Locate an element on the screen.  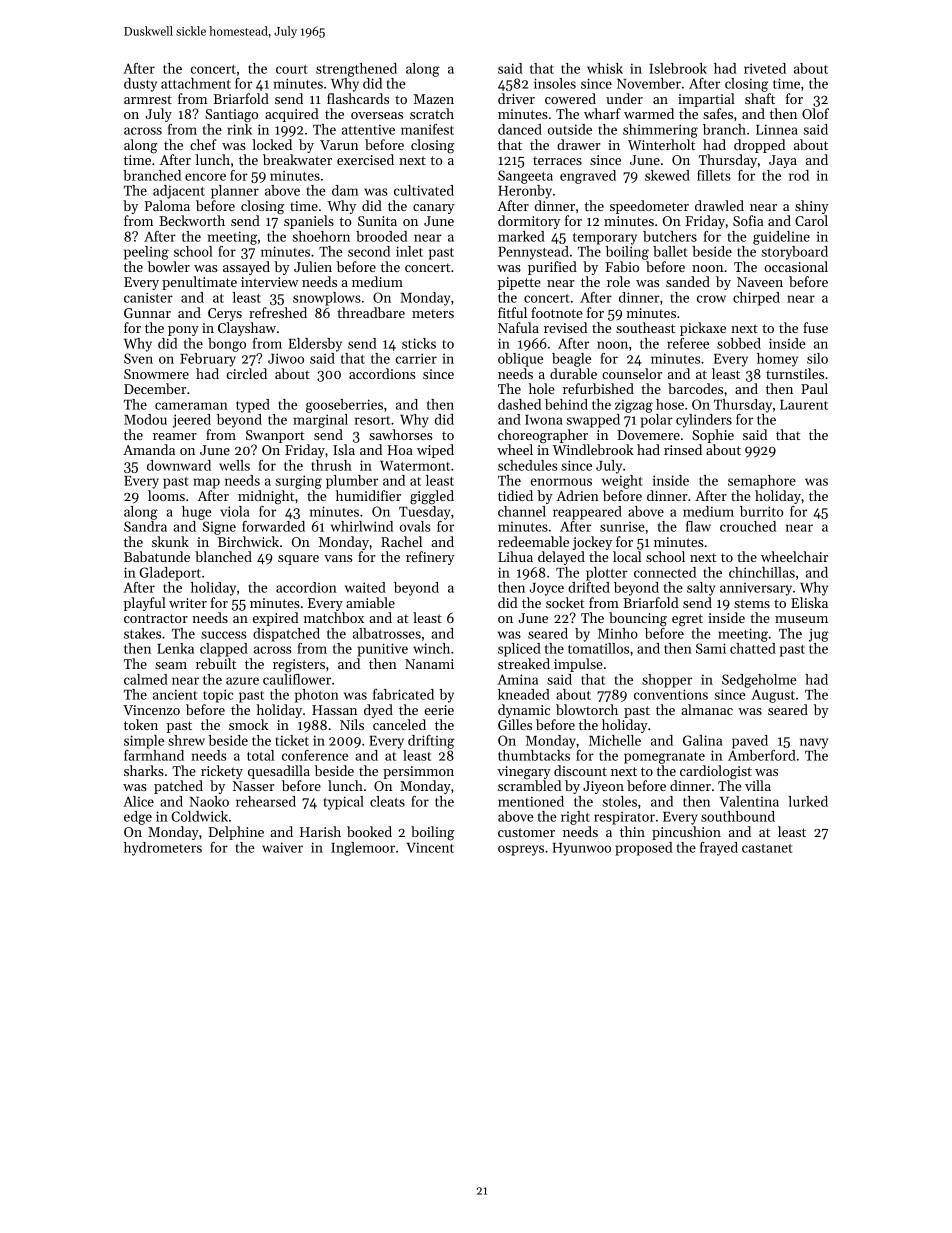
Sami is located at coordinates (711, 648).
